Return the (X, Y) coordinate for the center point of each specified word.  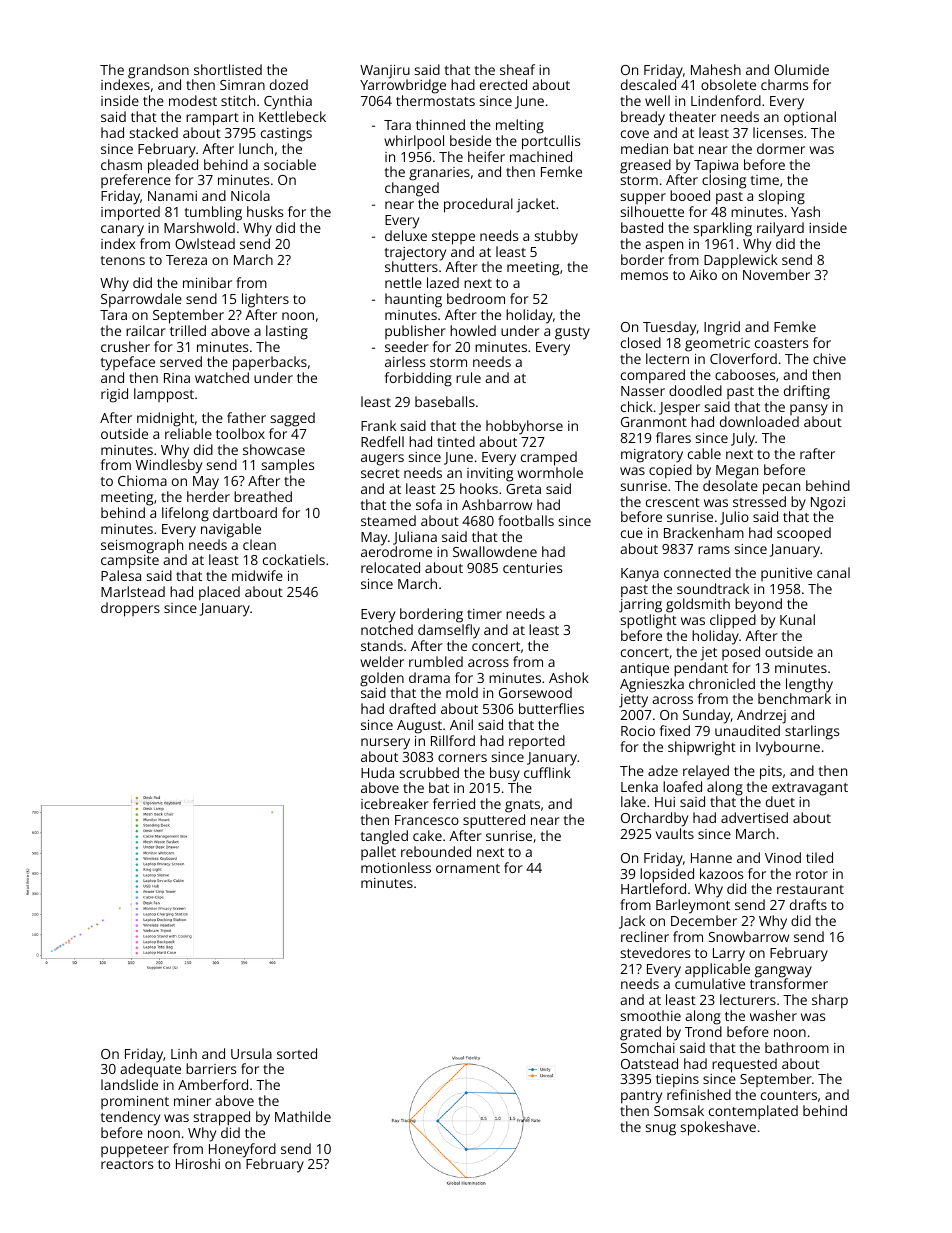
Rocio (638, 731)
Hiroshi (198, 1163)
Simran (242, 85)
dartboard (245, 512)
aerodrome (396, 551)
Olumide (801, 69)
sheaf (517, 69)
